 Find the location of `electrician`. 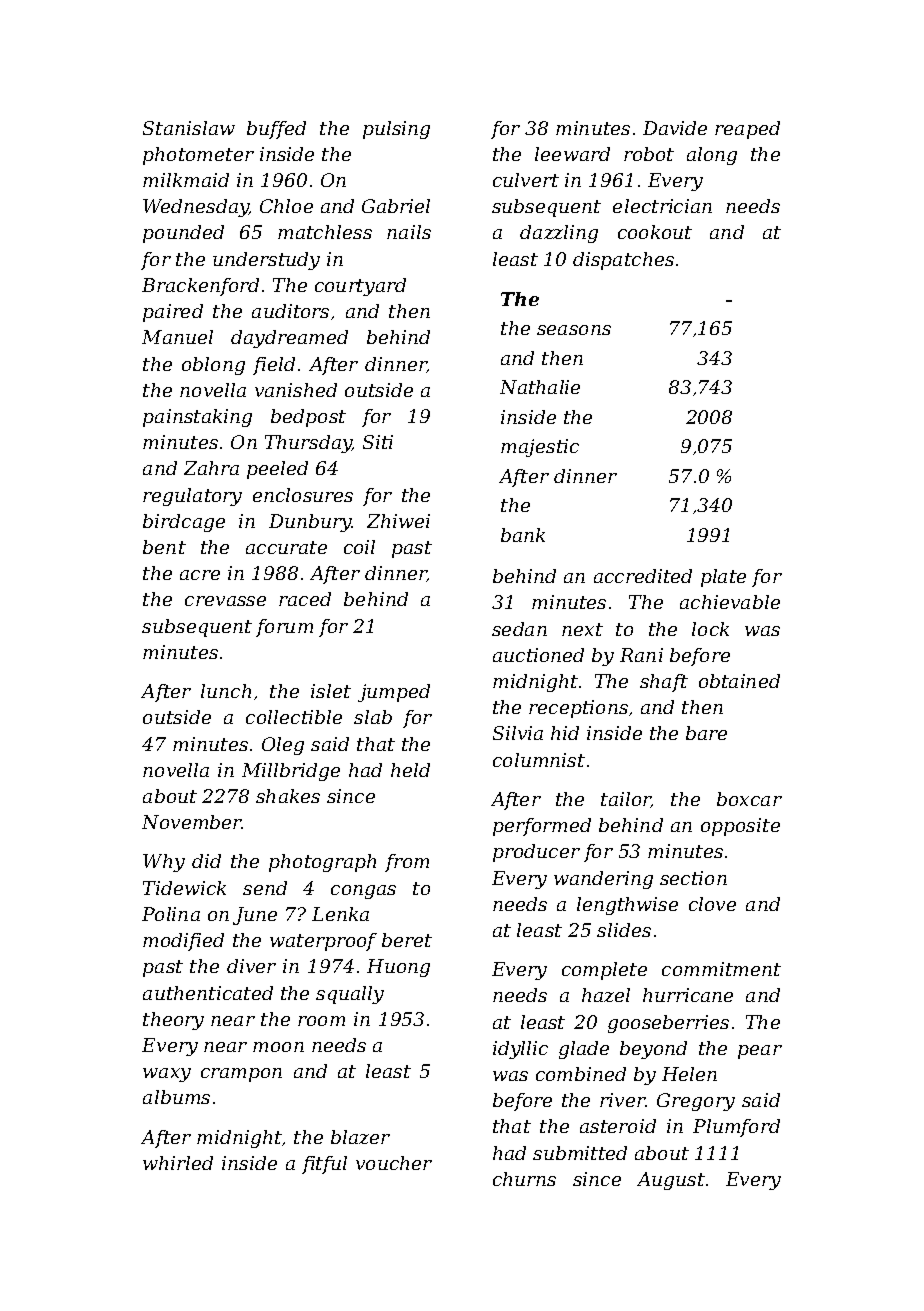

electrician is located at coordinates (662, 206).
